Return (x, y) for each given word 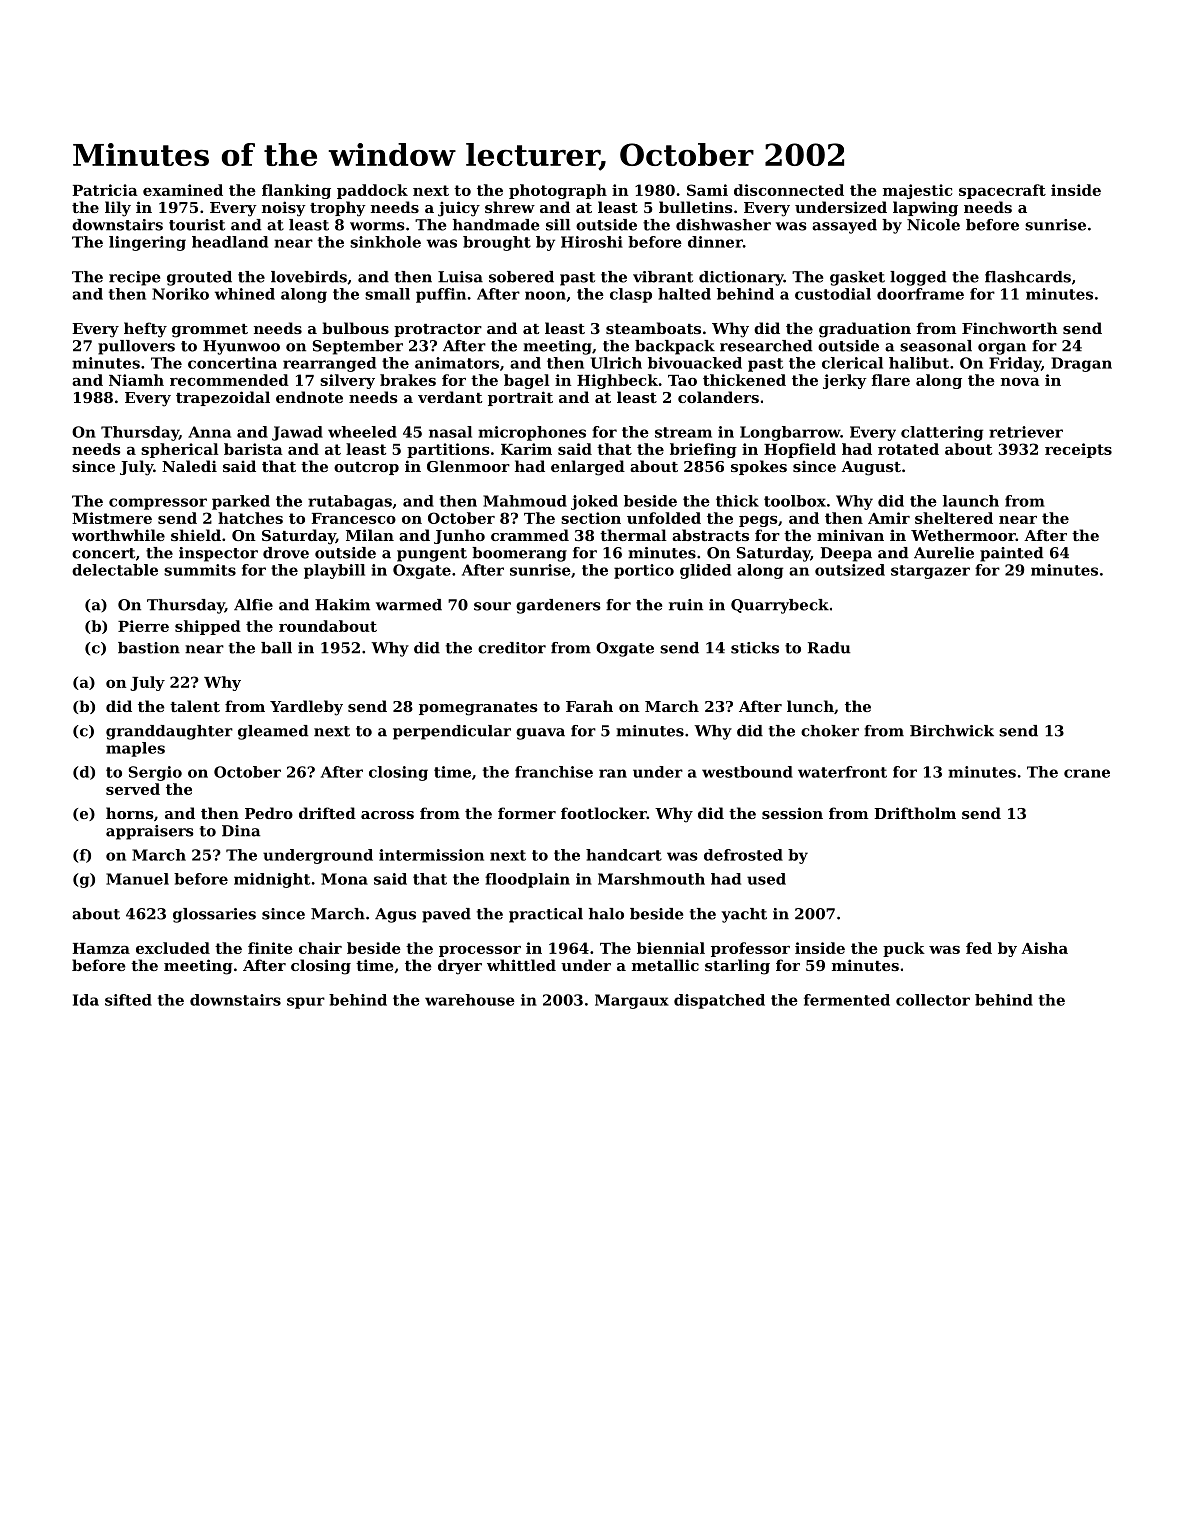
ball (276, 648)
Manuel (137, 879)
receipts (1078, 450)
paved (446, 915)
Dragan (1081, 364)
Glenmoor (468, 466)
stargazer (930, 572)
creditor (512, 648)
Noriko (180, 294)
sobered (521, 277)
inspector (218, 554)
